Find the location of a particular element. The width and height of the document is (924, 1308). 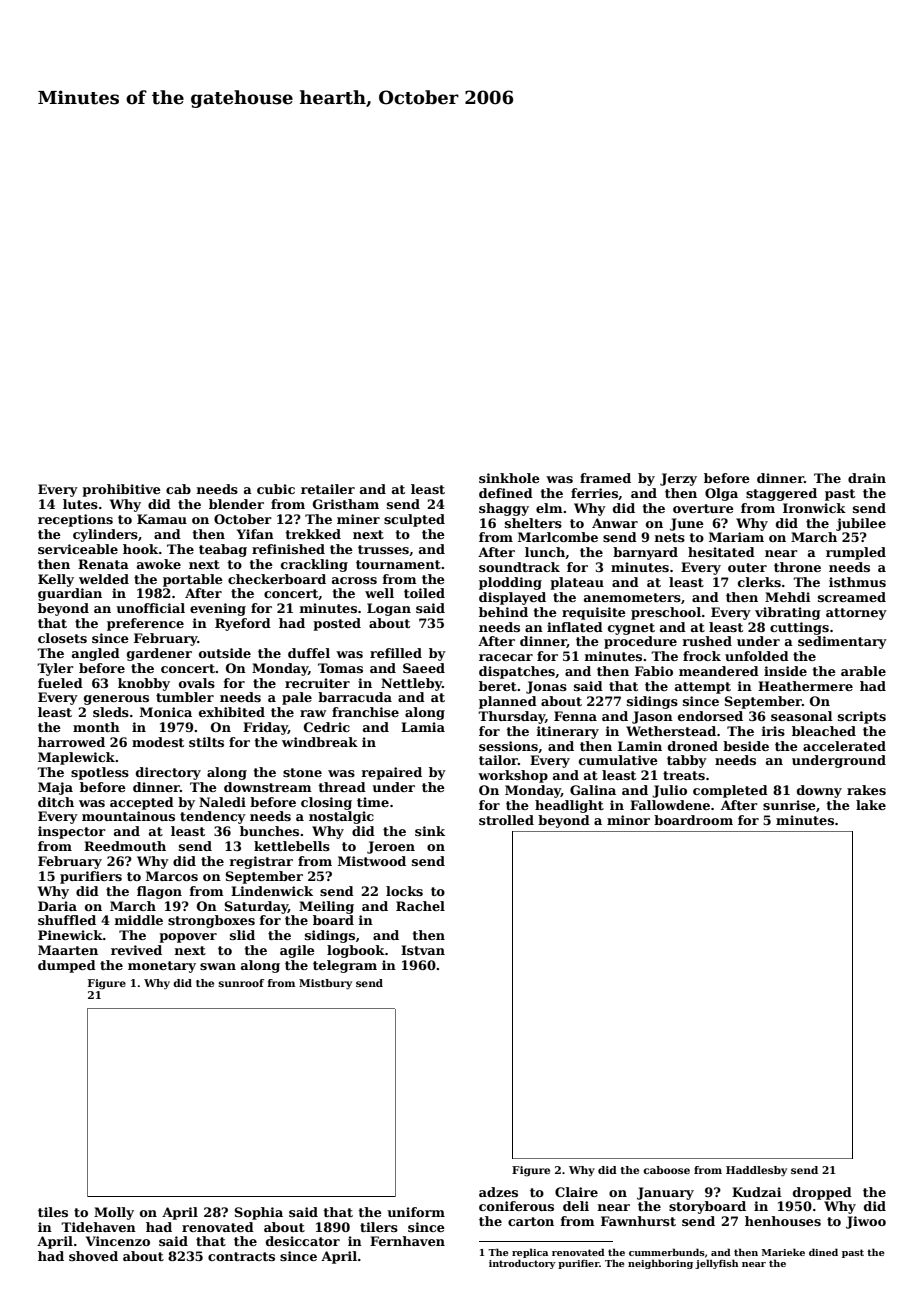

time is located at coordinates (373, 802).
